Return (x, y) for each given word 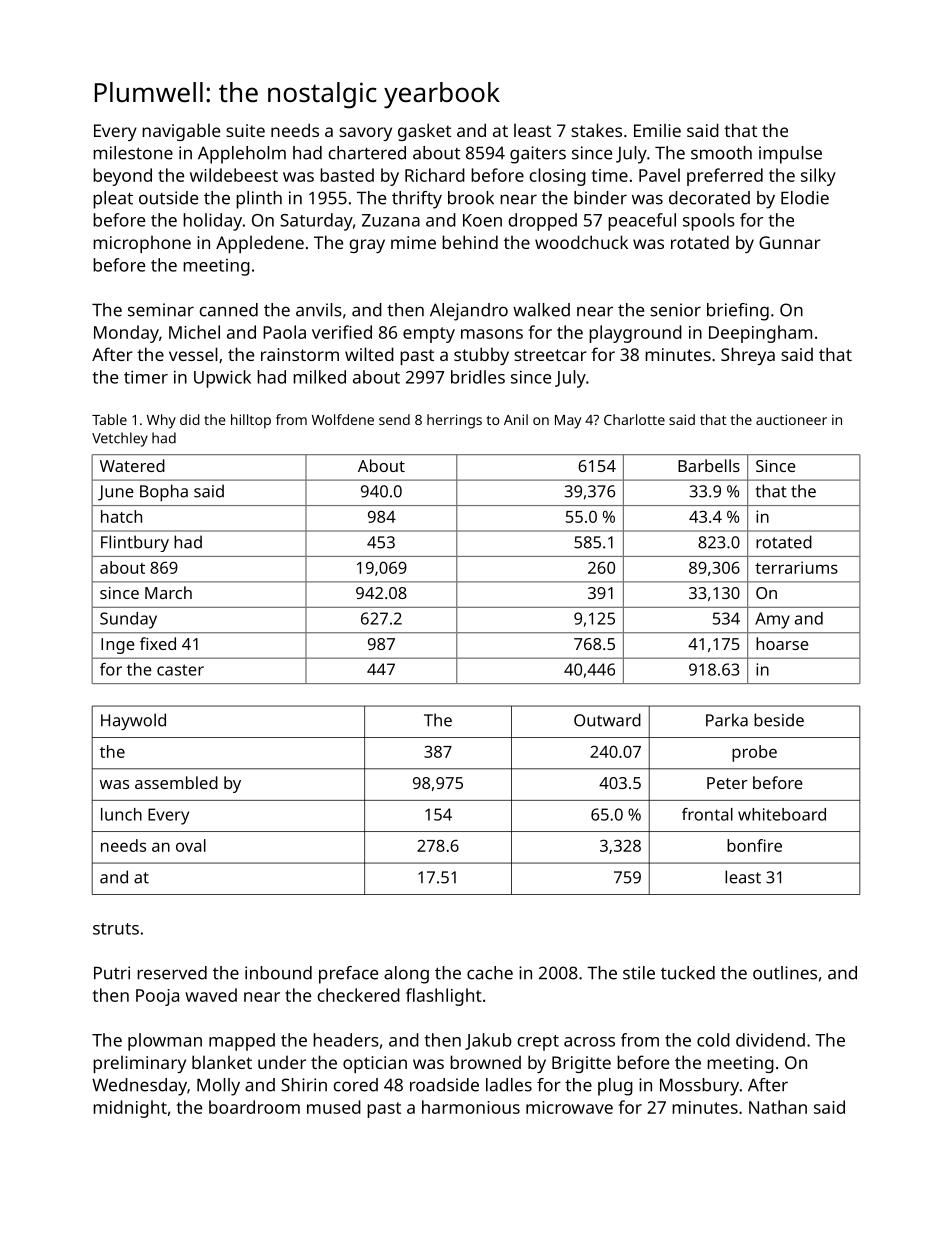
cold (713, 1040)
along (406, 975)
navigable (181, 132)
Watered (132, 465)
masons (492, 334)
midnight (130, 1109)
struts (116, 929)
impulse (790, 155)
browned (485, 1062)
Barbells (709, 465)
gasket (424, 132)
